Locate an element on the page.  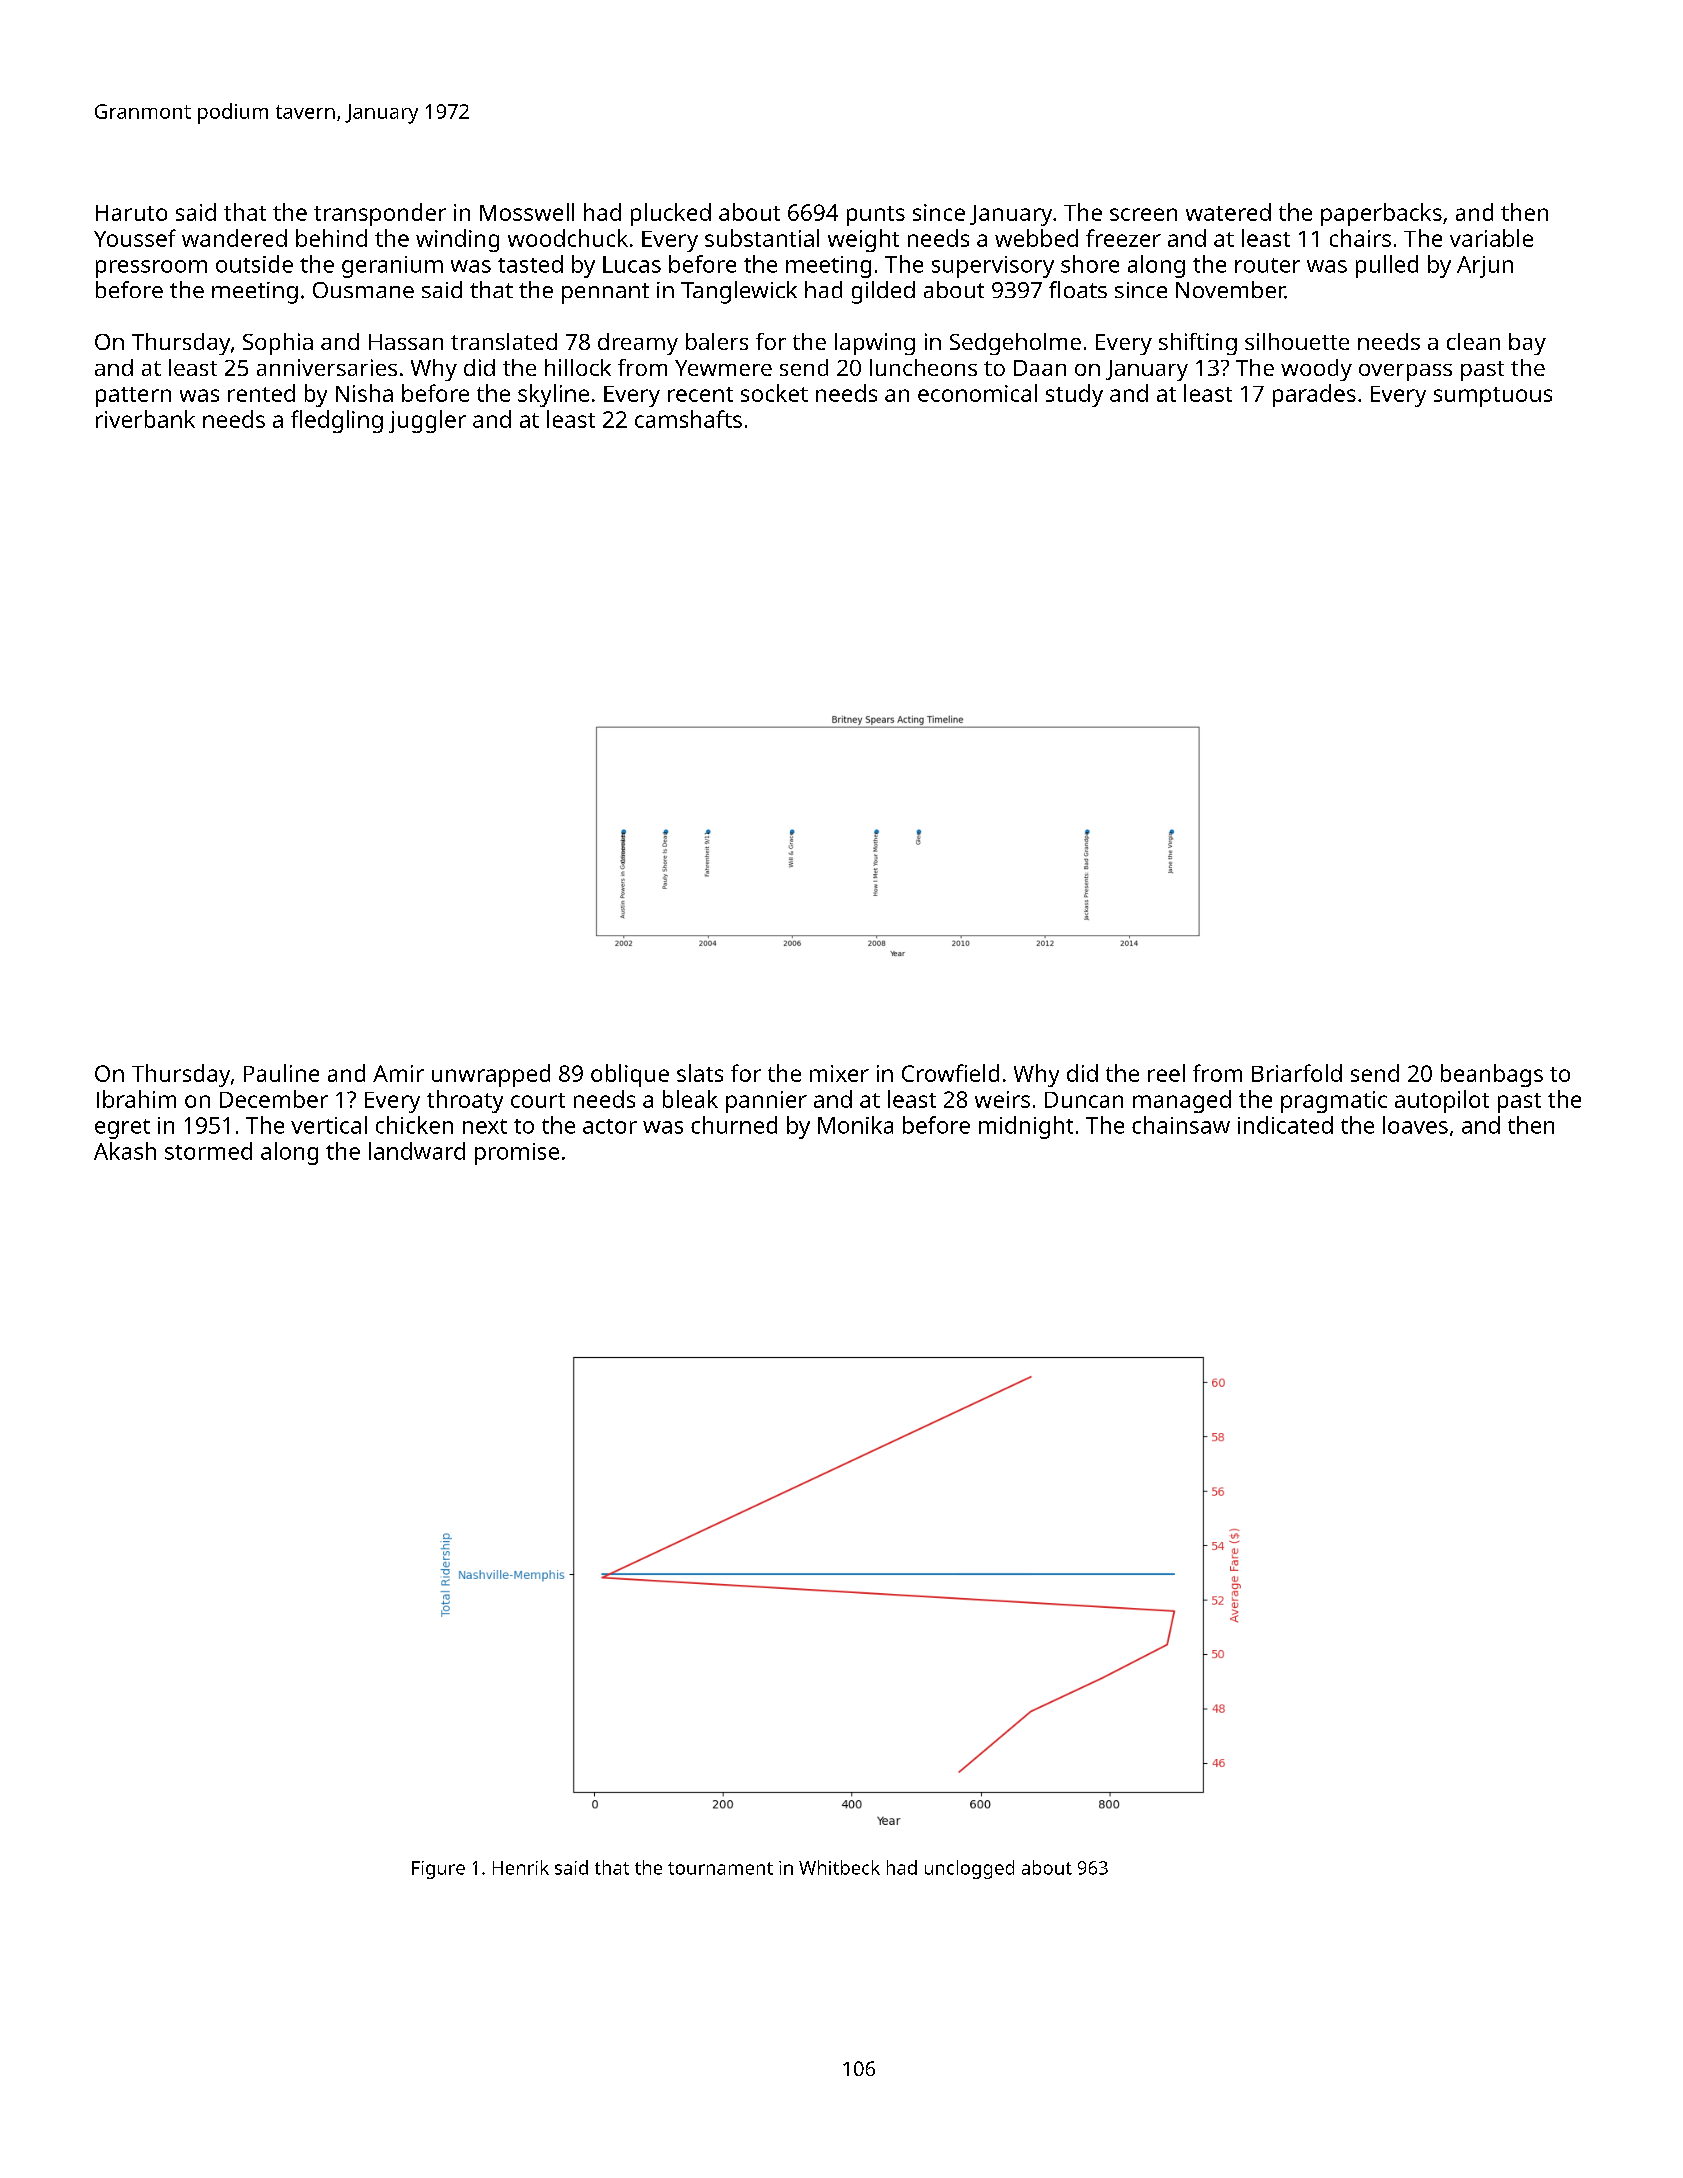
Haruto is located at coordinates (131, 213).
